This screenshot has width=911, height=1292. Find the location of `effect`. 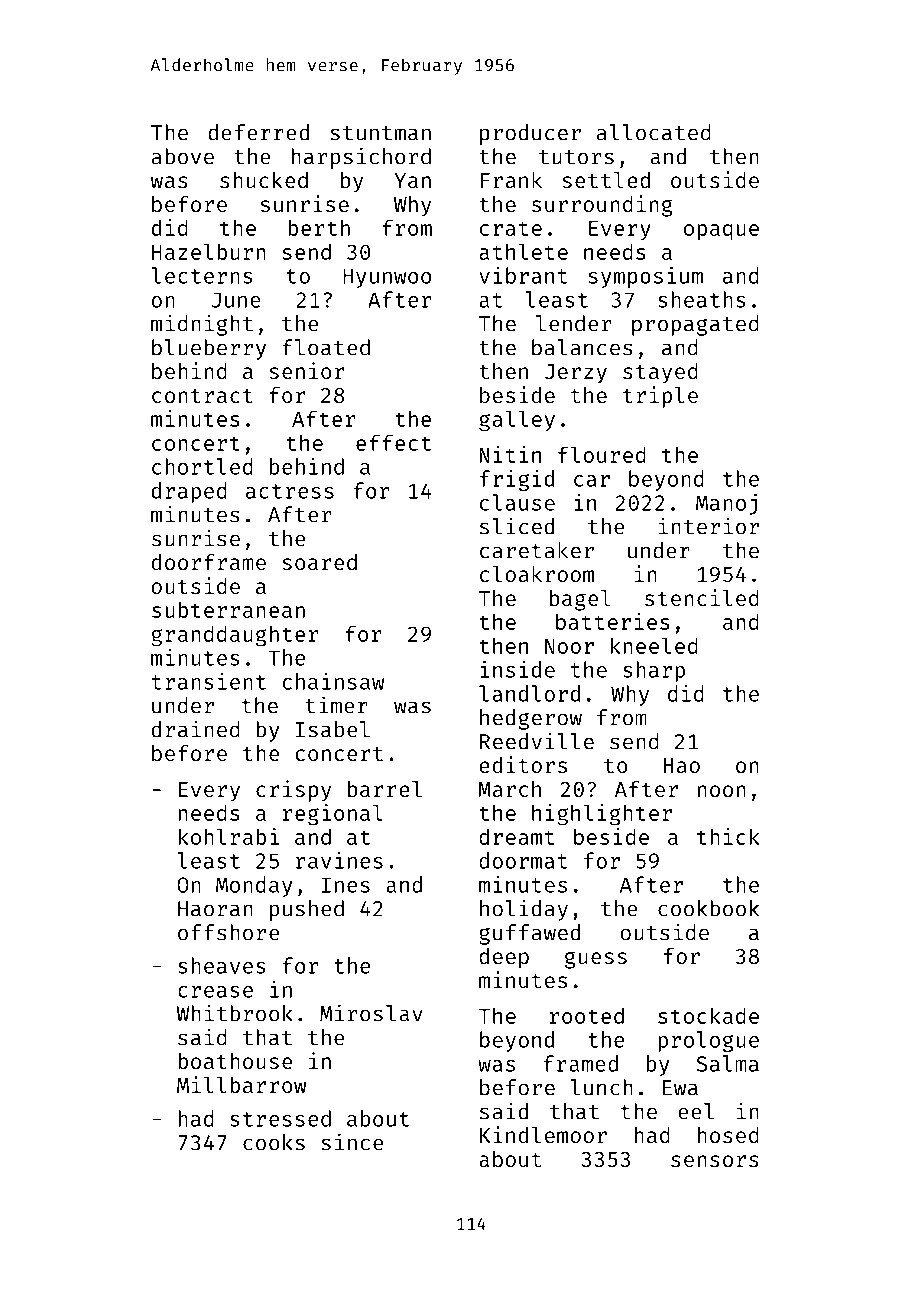

effect is located at coordinates (393, 442).
